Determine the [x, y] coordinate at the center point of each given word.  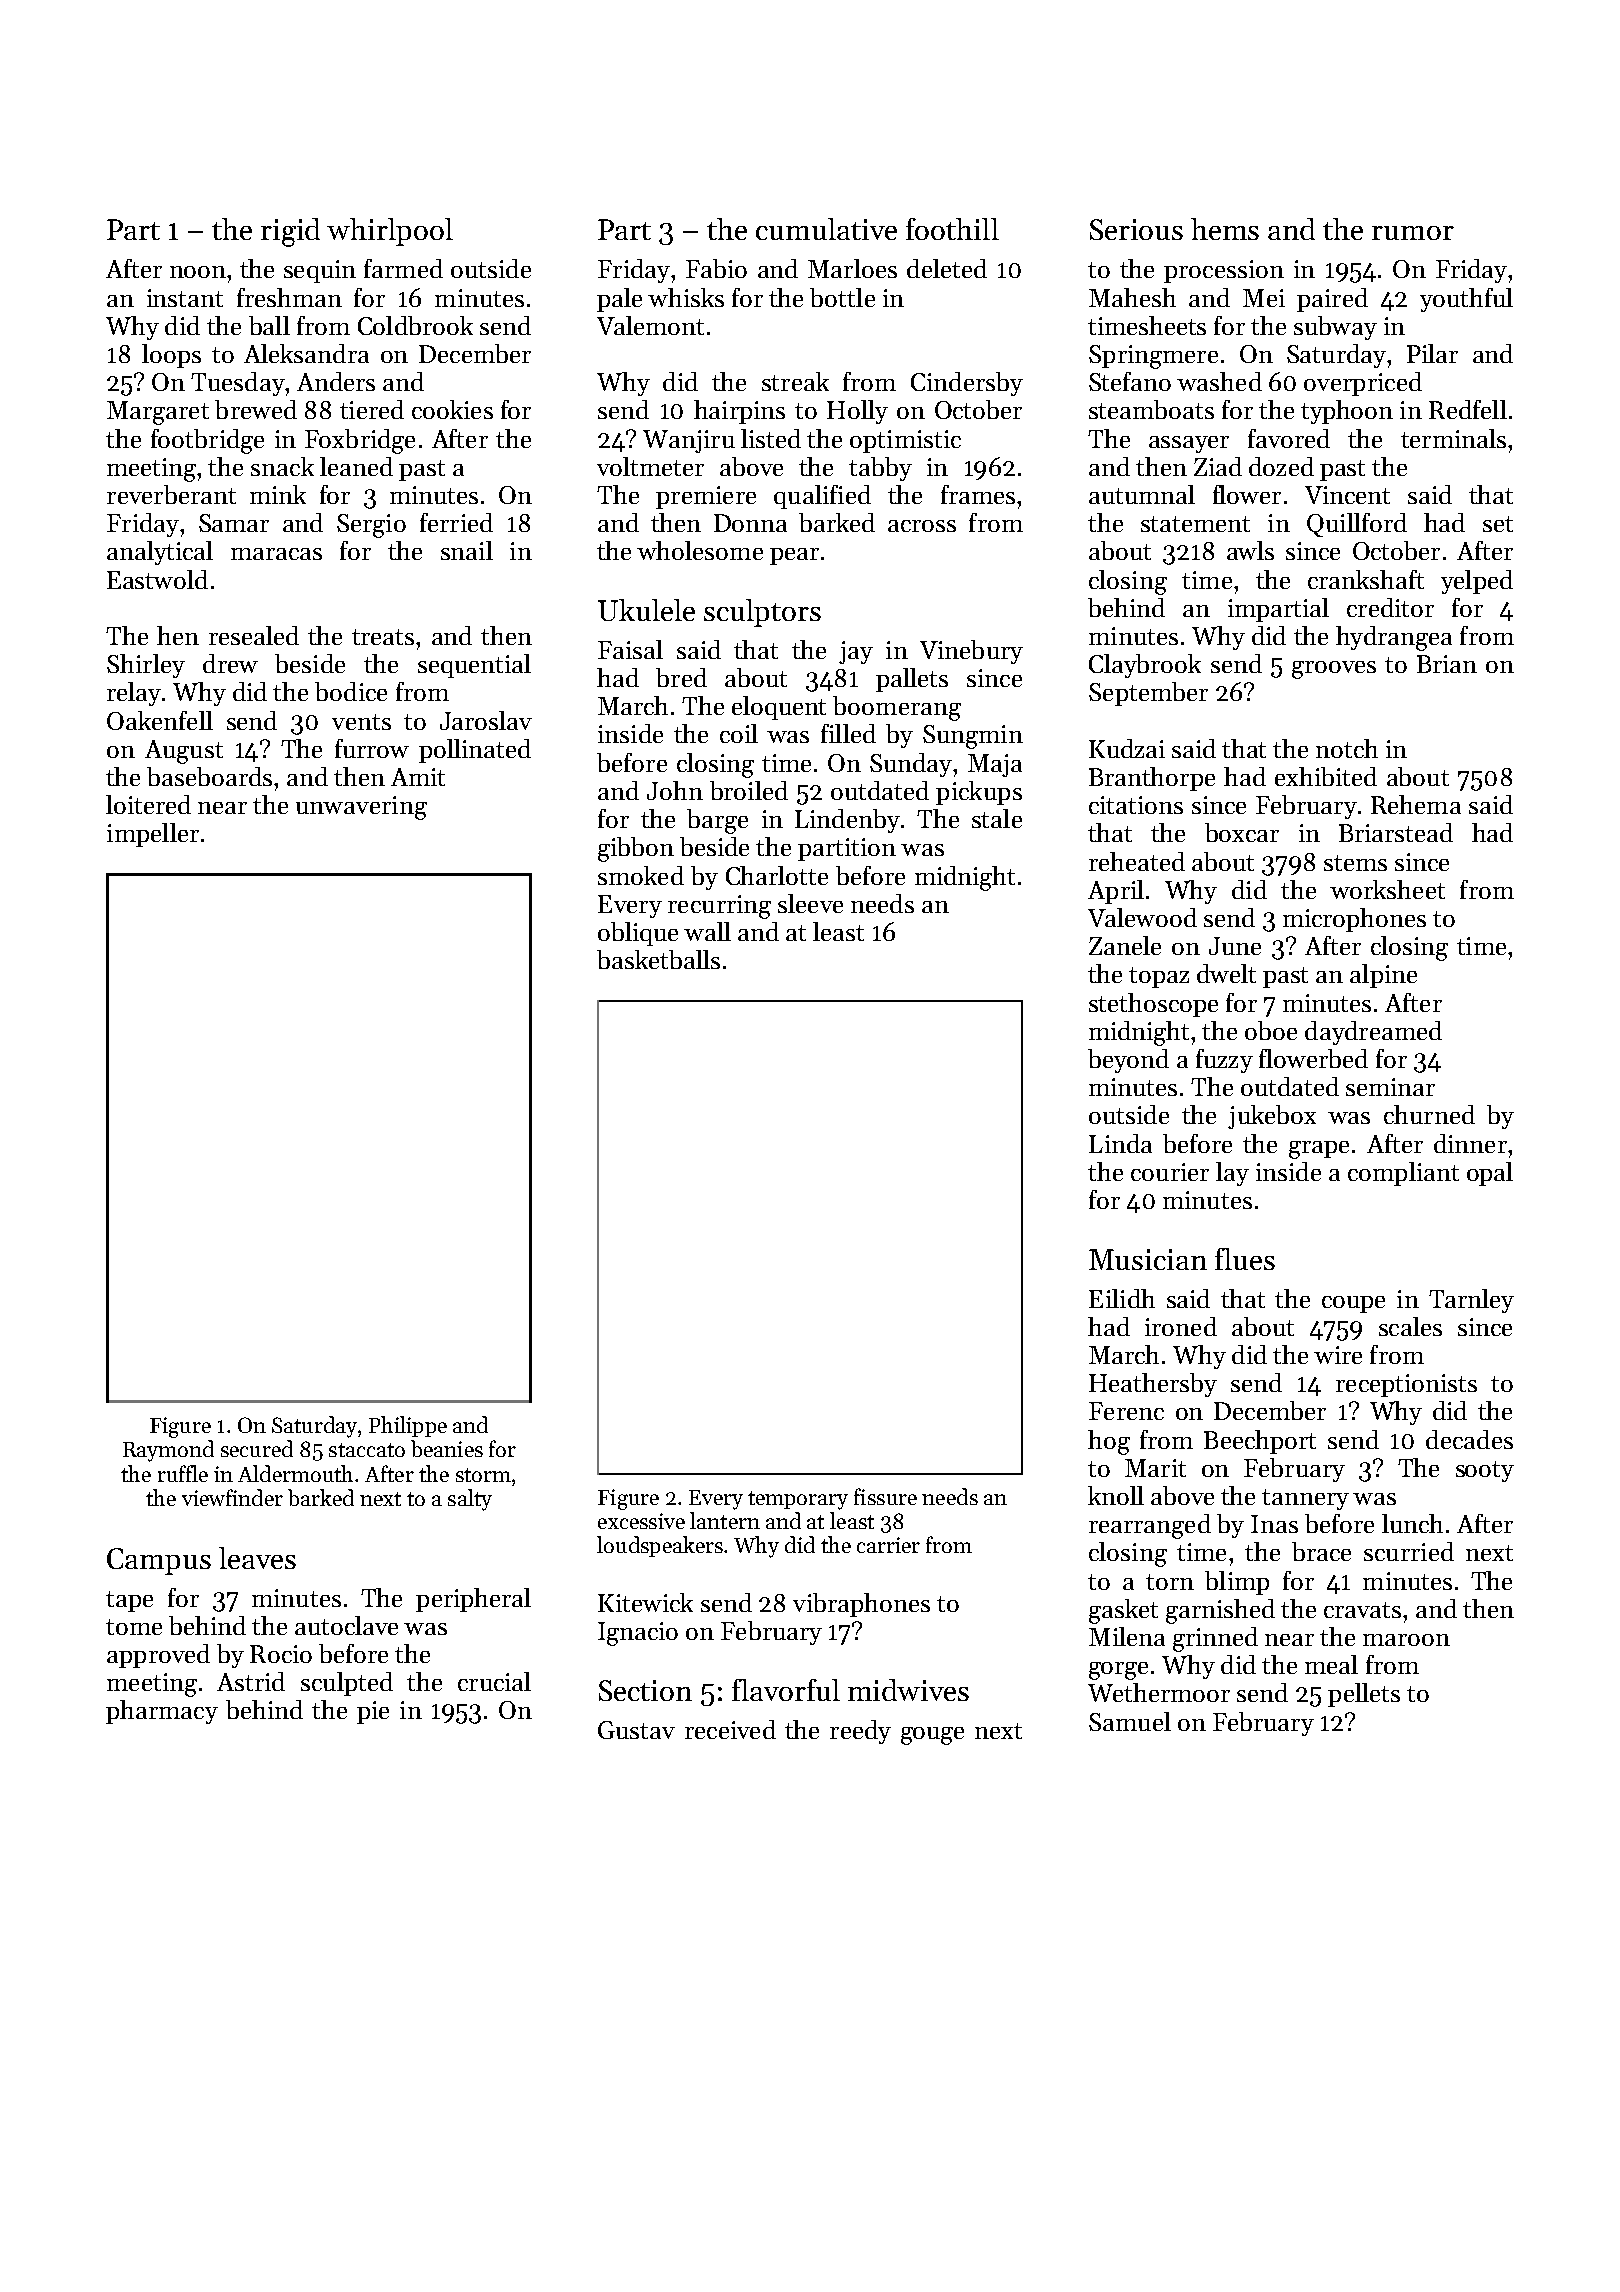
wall [707, 931]
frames [978, 494]
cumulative [826, 229]
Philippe [408, 1426]
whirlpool [390, 232]
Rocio [281, 1654]
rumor [1413, 233]
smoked [641, 875]
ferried [456, 522]
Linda [1120, 1143]
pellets [1364, 1695]
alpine [1383, 976]
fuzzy [1224, 1061]
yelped [1477, 582]
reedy [860, 1732]
